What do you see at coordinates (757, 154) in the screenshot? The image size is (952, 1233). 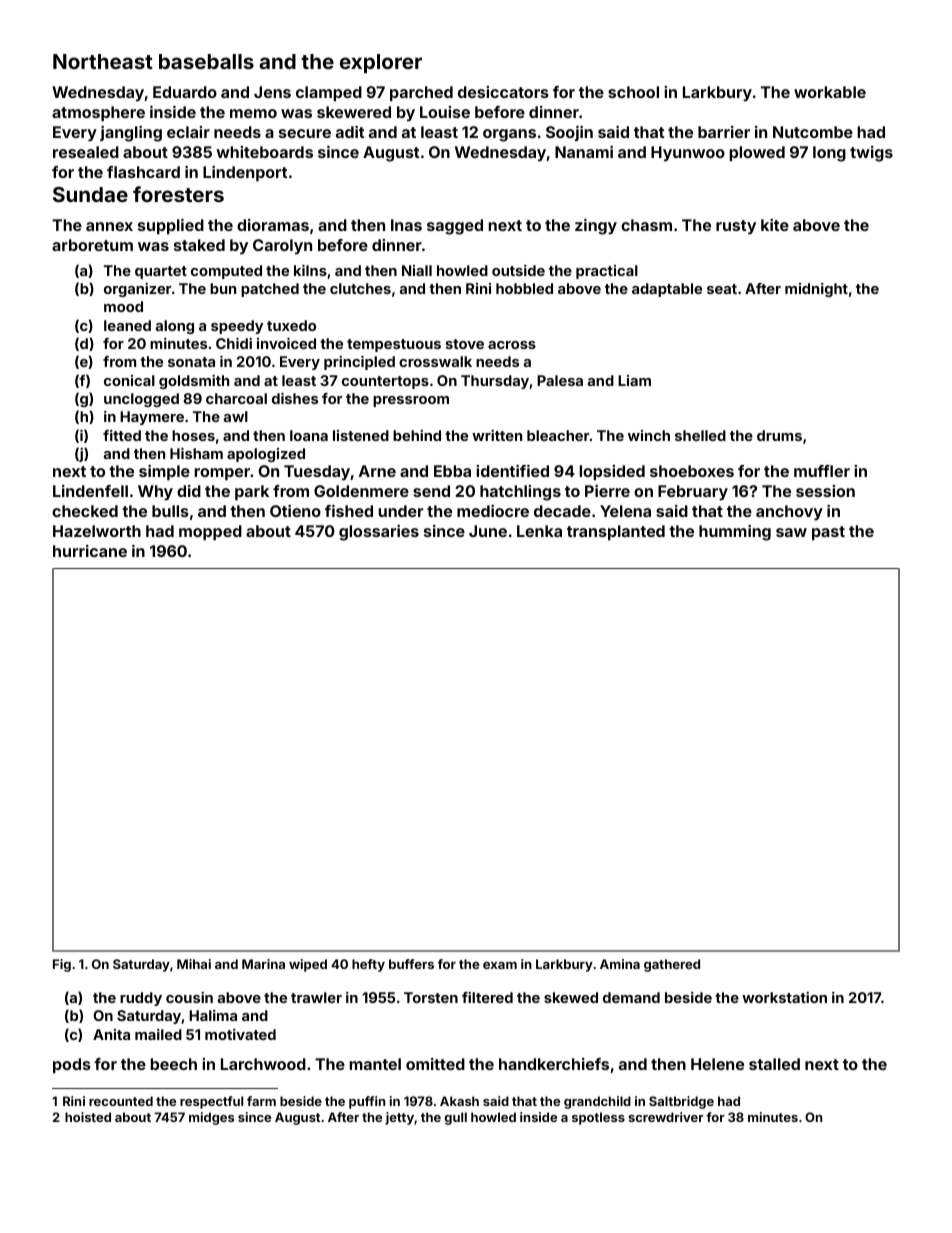 I see `plowed` at bounding box center [757, 154].
